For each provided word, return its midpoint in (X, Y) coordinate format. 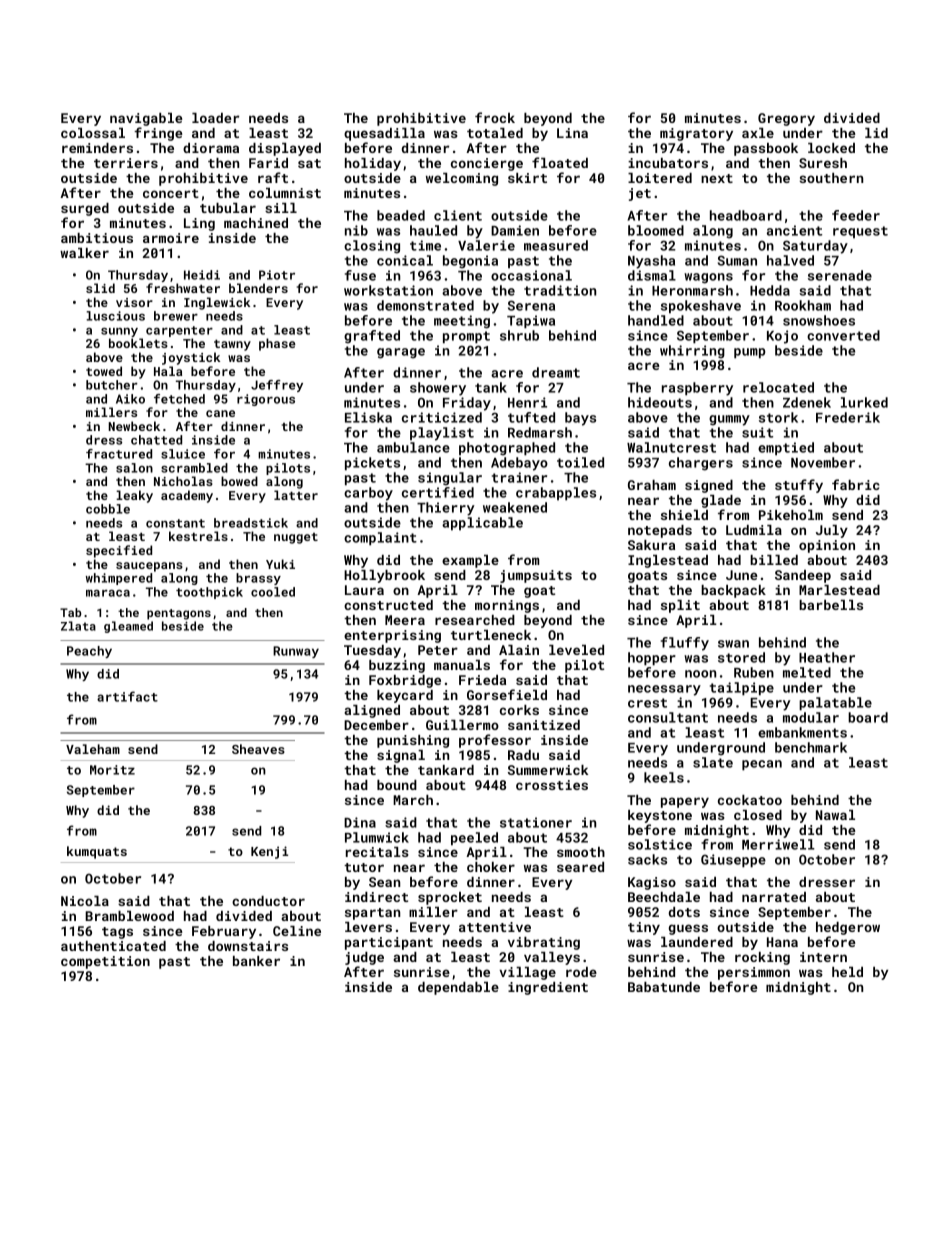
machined (256, 223)
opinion (827, 546)
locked (831, 148)
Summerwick (548, 770)
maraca (108, 593)
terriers (126, 163)
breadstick (251, 523)
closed (758, 815)
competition (105, 962)
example (470, 561)
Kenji (269, 852)
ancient (794, 230)
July (832, 531)
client (458, 215)
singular (450, 479)
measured (556, 245)
